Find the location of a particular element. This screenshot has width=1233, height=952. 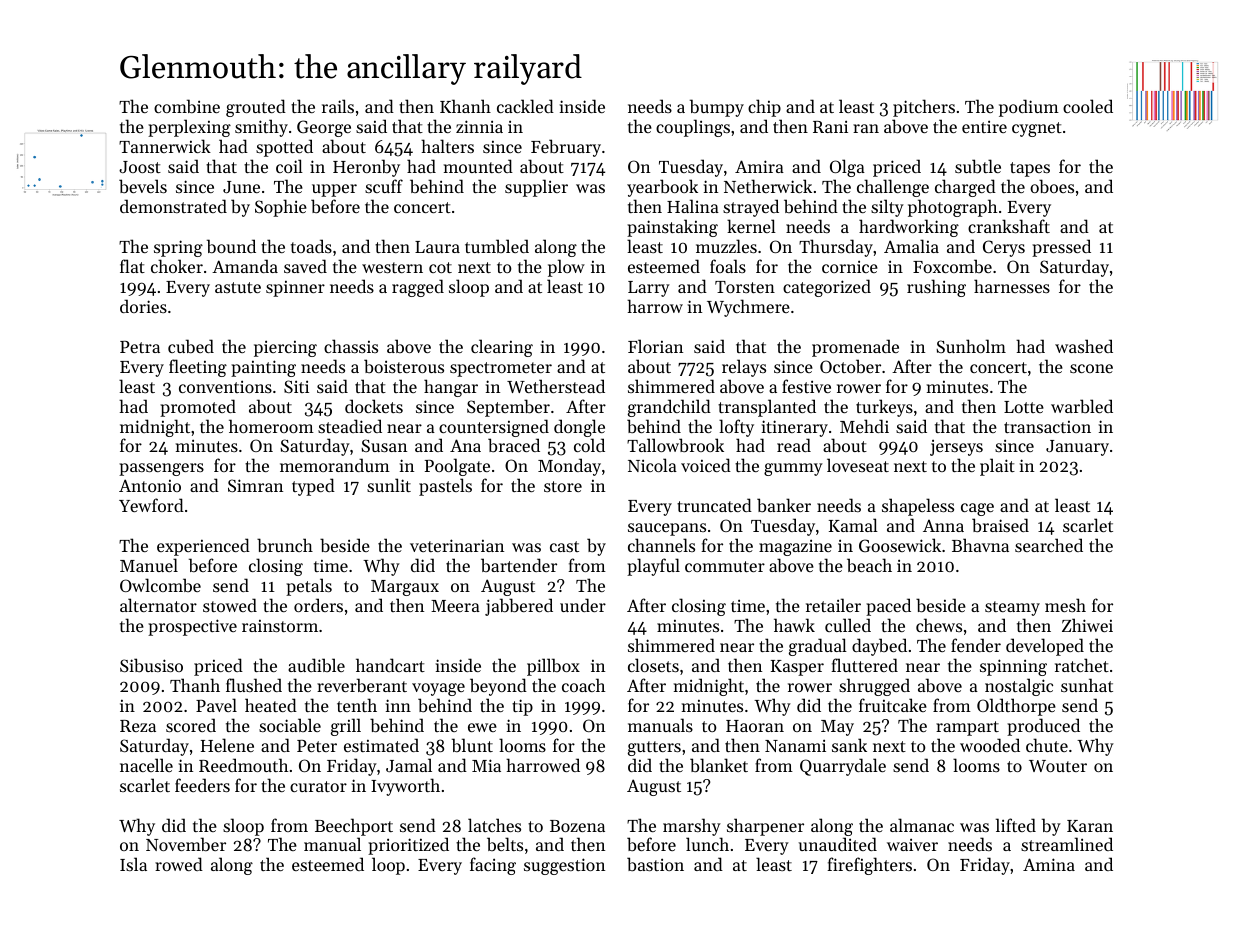

Nicola is located at coordinates (652, 465).
